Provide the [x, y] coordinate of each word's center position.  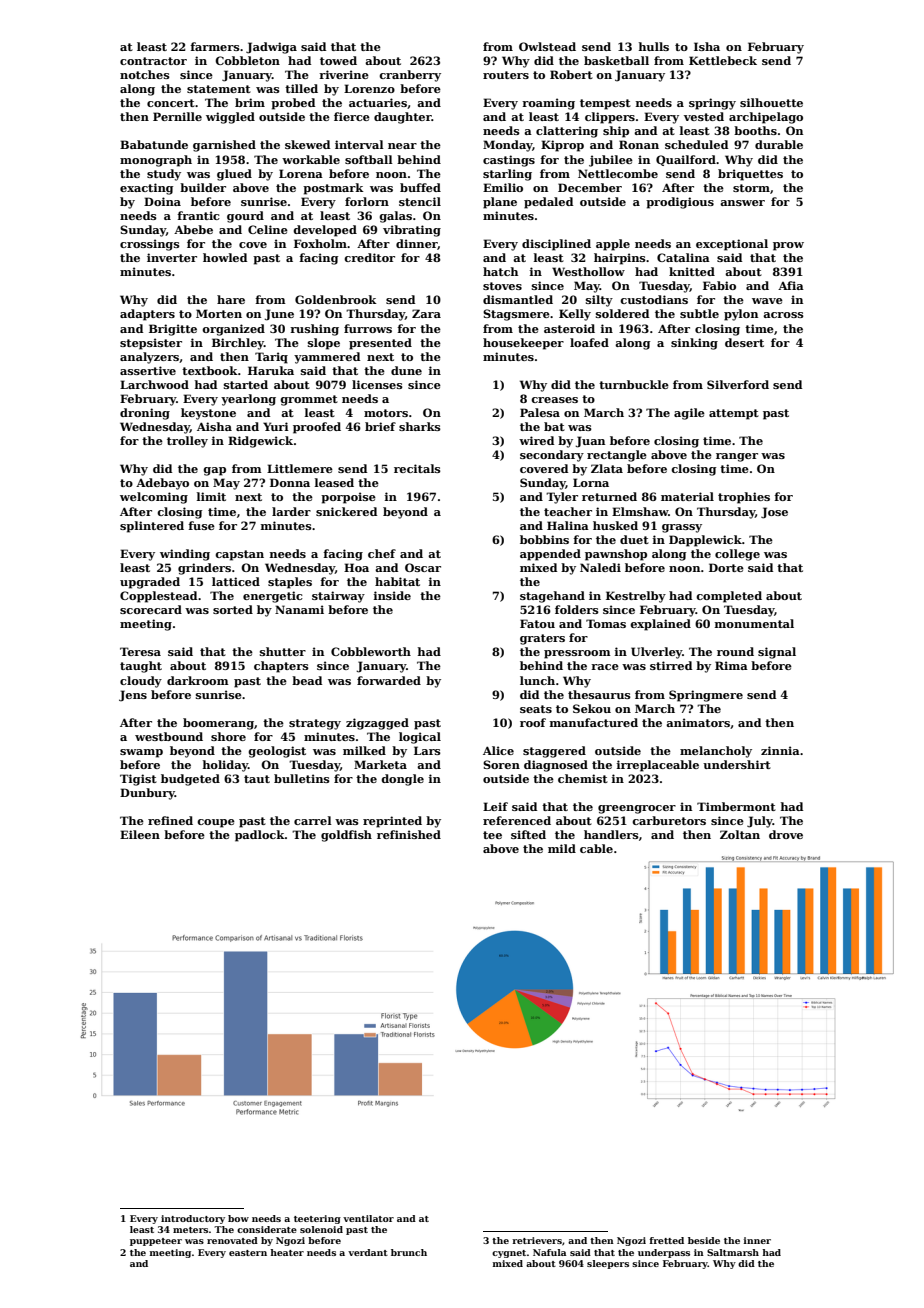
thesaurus [599, 694]
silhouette [771, 102]
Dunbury [147, 794]
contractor [153, 61]
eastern [248, 1253]
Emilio [503, 187]
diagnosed [556, 766]
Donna [290, 482]
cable [596, 848]
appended [550, 555]
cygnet [509, 1254]
